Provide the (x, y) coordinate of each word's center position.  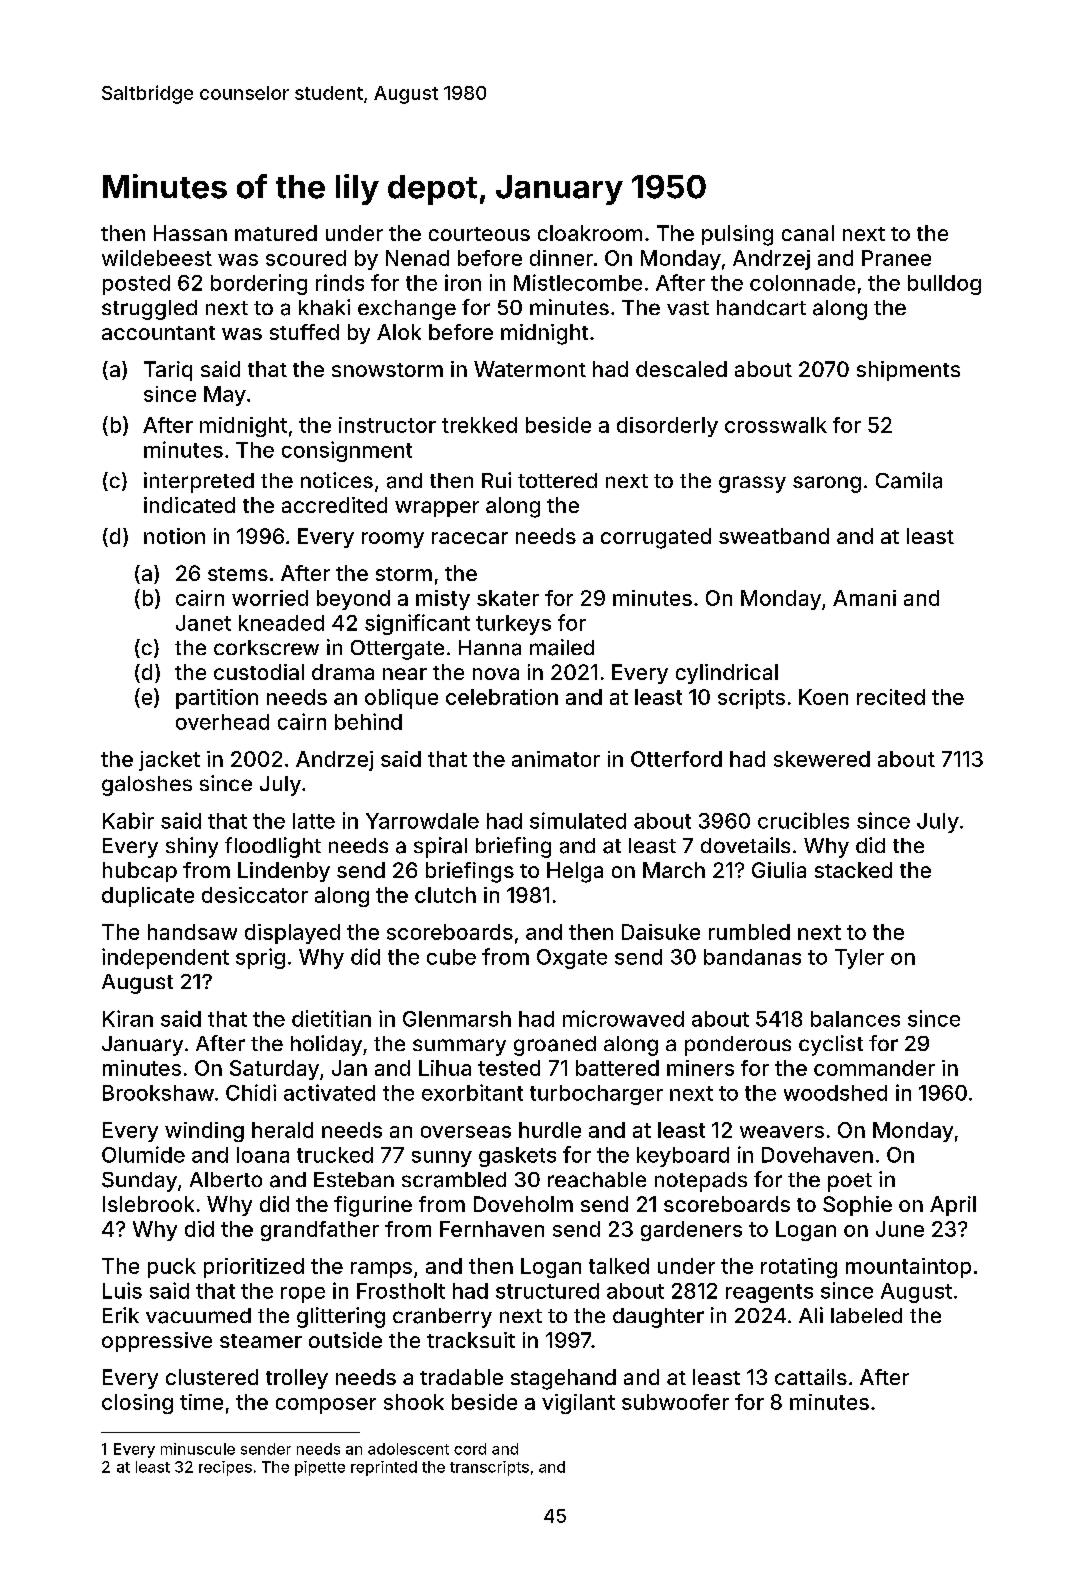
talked (619, 1266)
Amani (864, 598)
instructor (387, 425)
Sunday (139, 1182)
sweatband (774, 536)
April (953, 1206)
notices (337, 480)
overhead (222, 722)
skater (508, 598)
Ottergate (397, 650)
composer (326, 1406)
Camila (909, 480)
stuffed (304, 332)
